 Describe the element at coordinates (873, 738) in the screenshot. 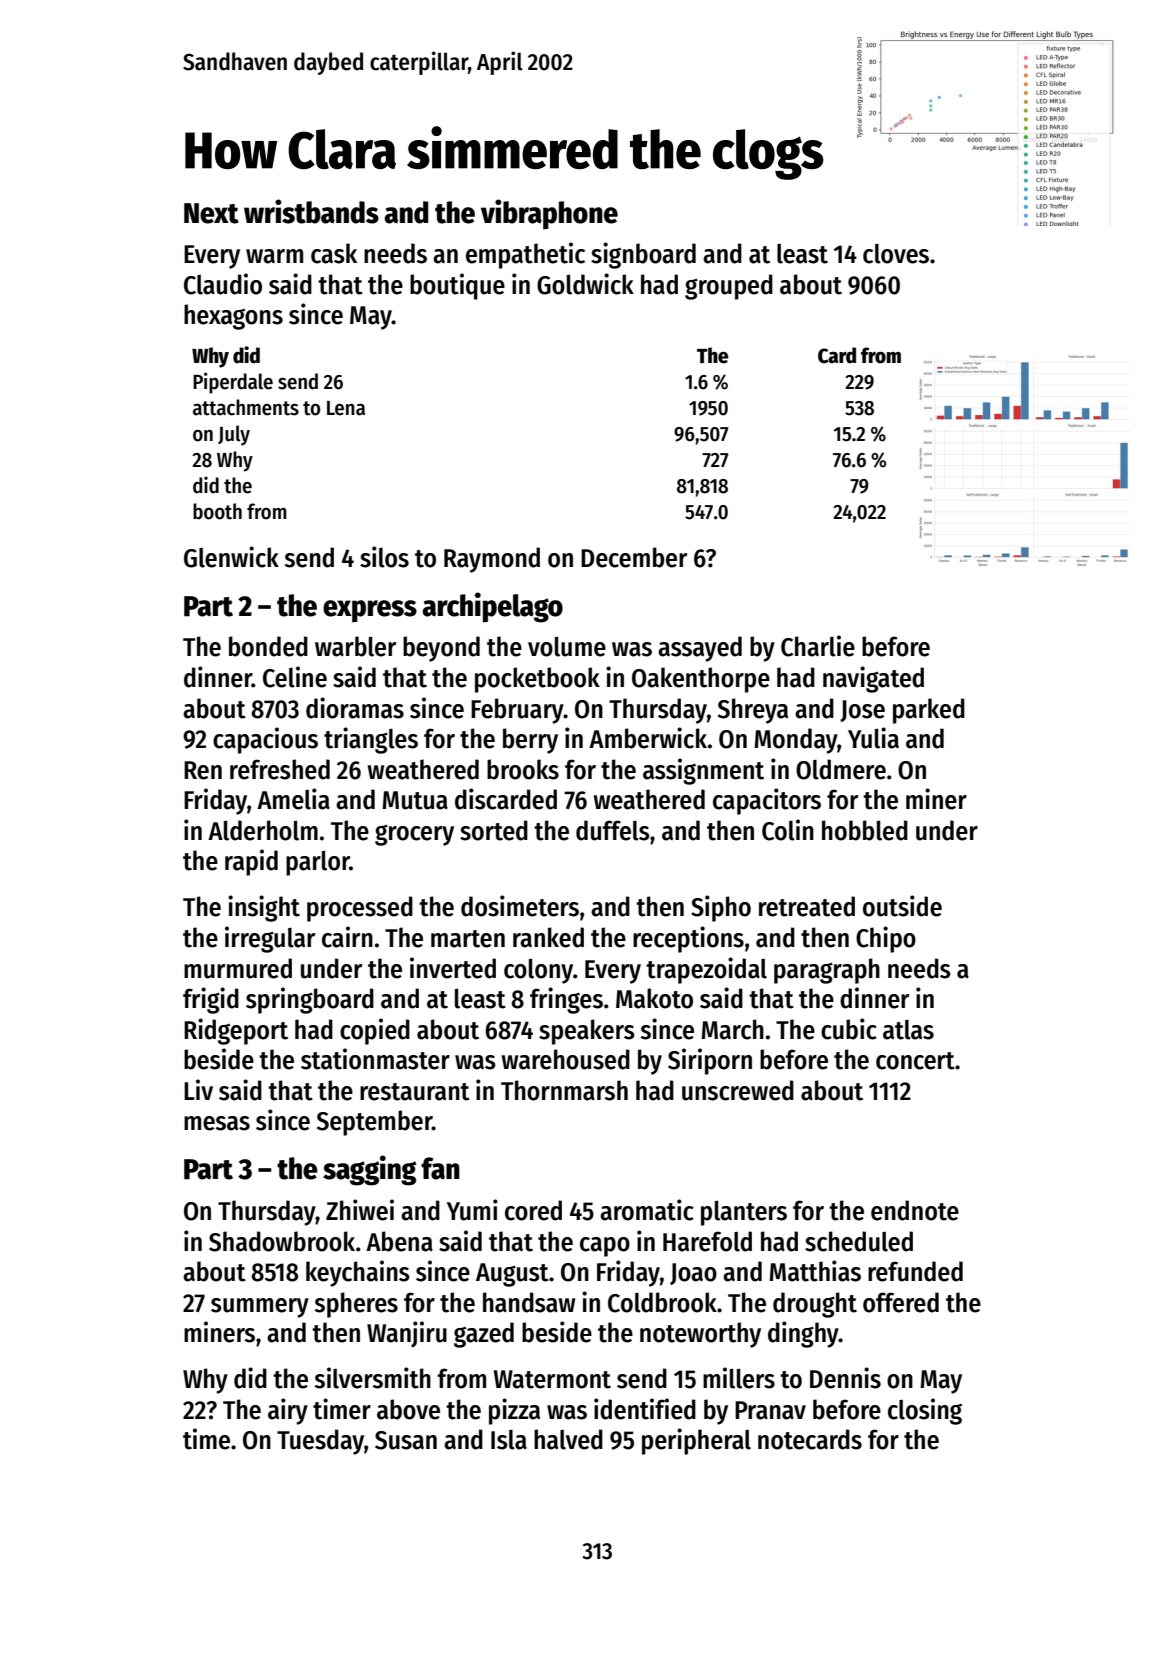

I see `Yulia` at that location.
